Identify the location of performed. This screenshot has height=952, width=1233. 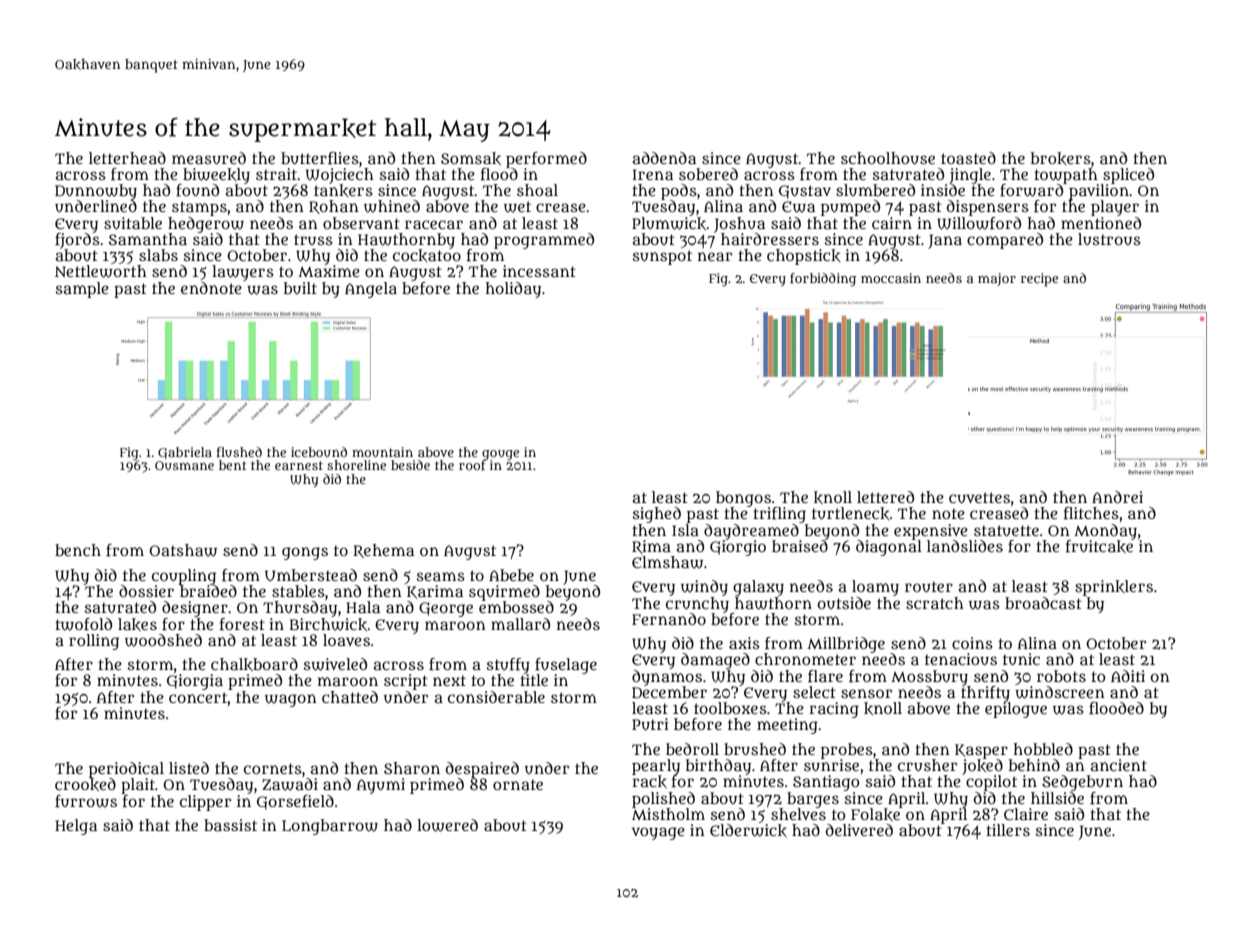
(546, 160).
